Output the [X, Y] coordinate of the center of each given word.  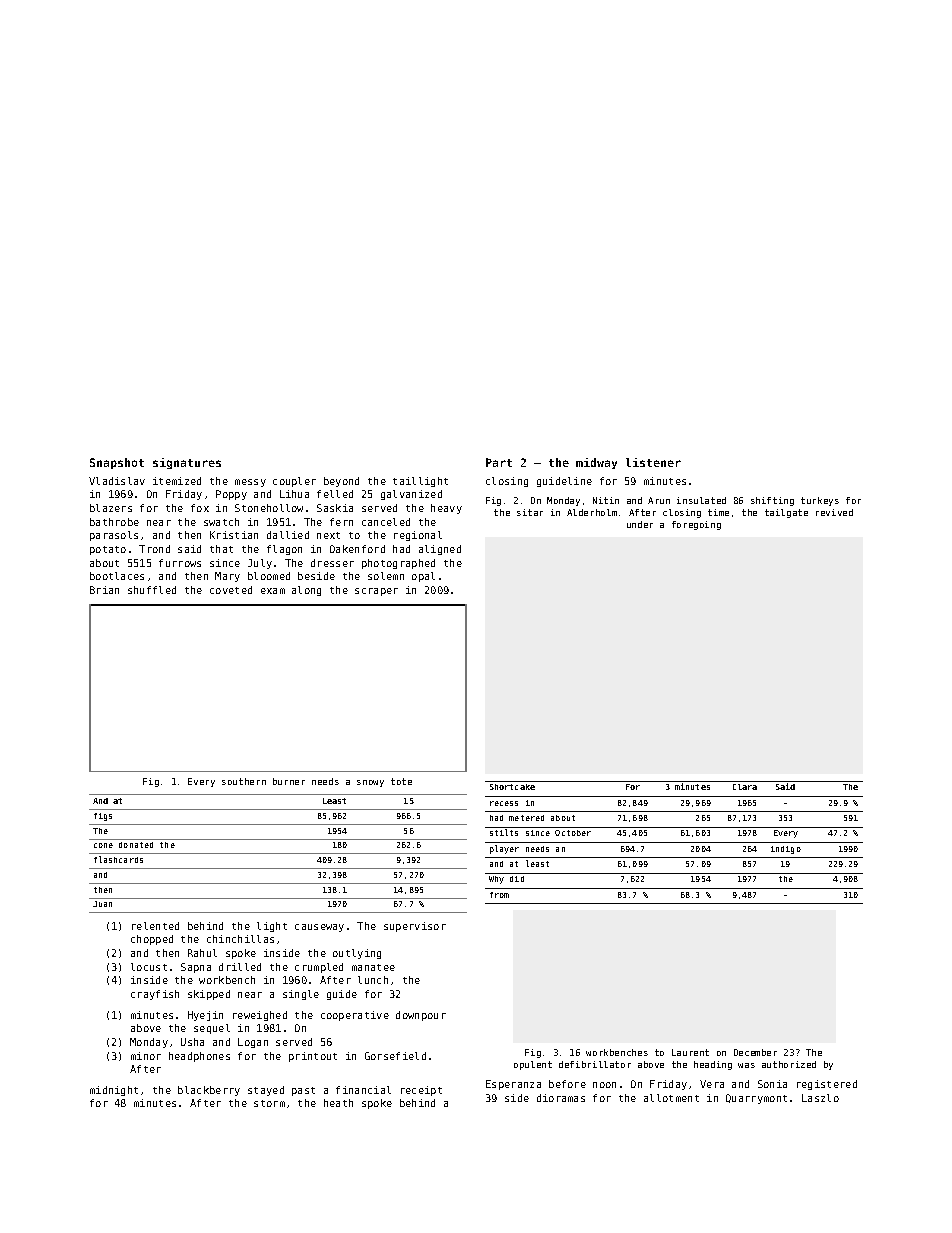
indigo [786, 850]
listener [653, 462]
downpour [421, 1016]
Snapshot [117, 463]
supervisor [415, 927]
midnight [114, 1091]
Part [499, 462]
